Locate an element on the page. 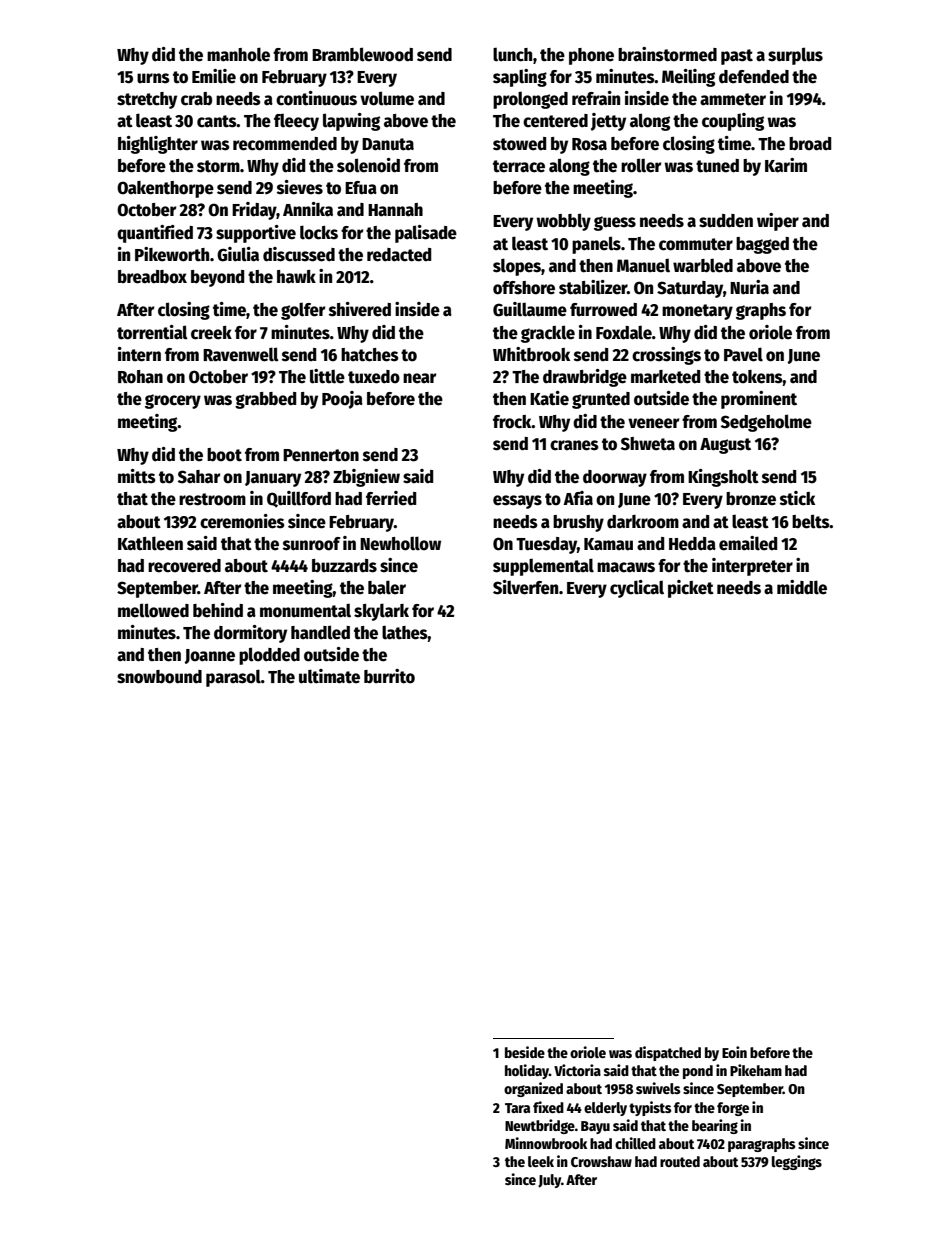  middle is located at coordinates (802, 587).
